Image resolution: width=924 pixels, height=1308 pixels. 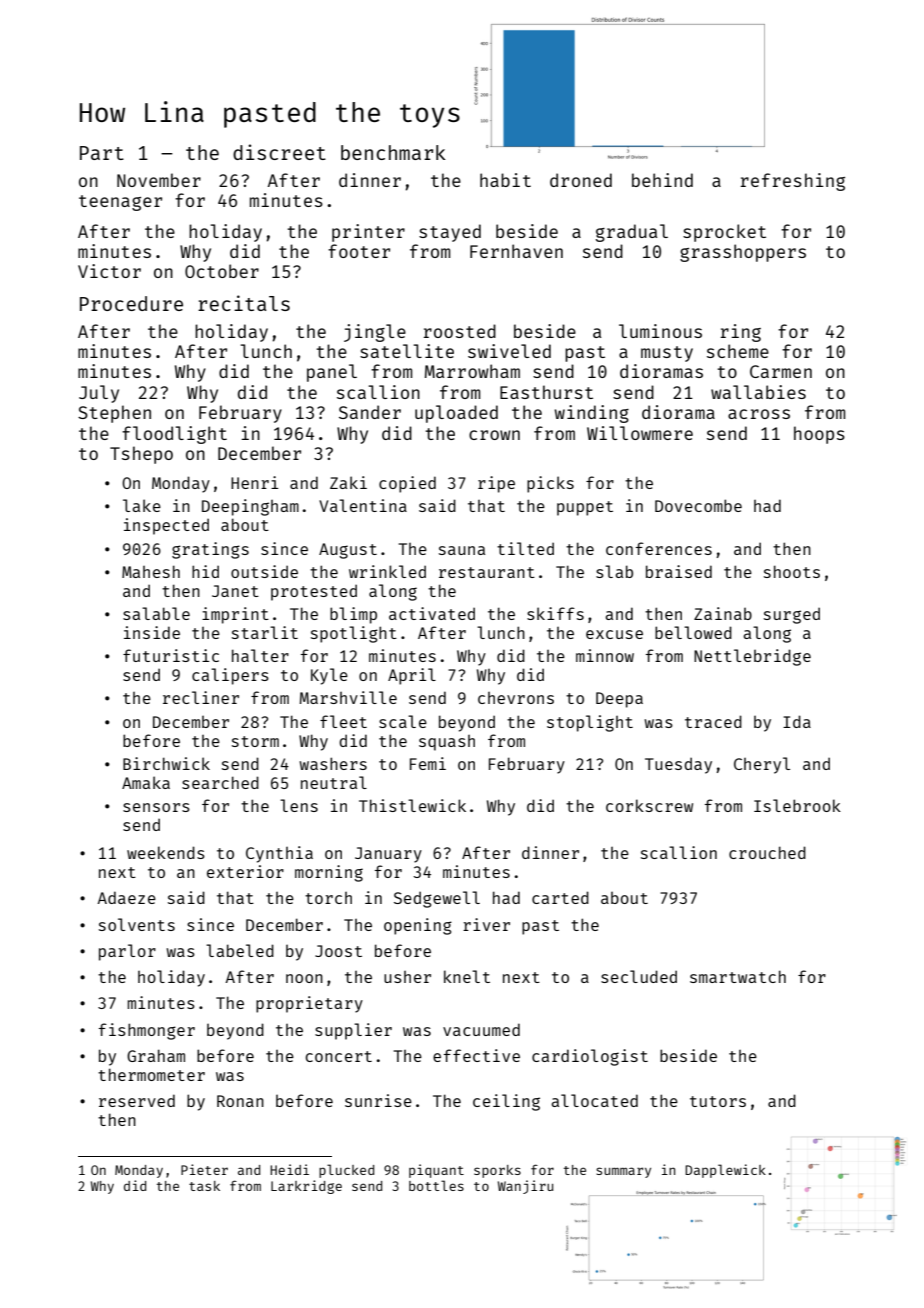 I want to click on droned, so click(x=581, y=180).
